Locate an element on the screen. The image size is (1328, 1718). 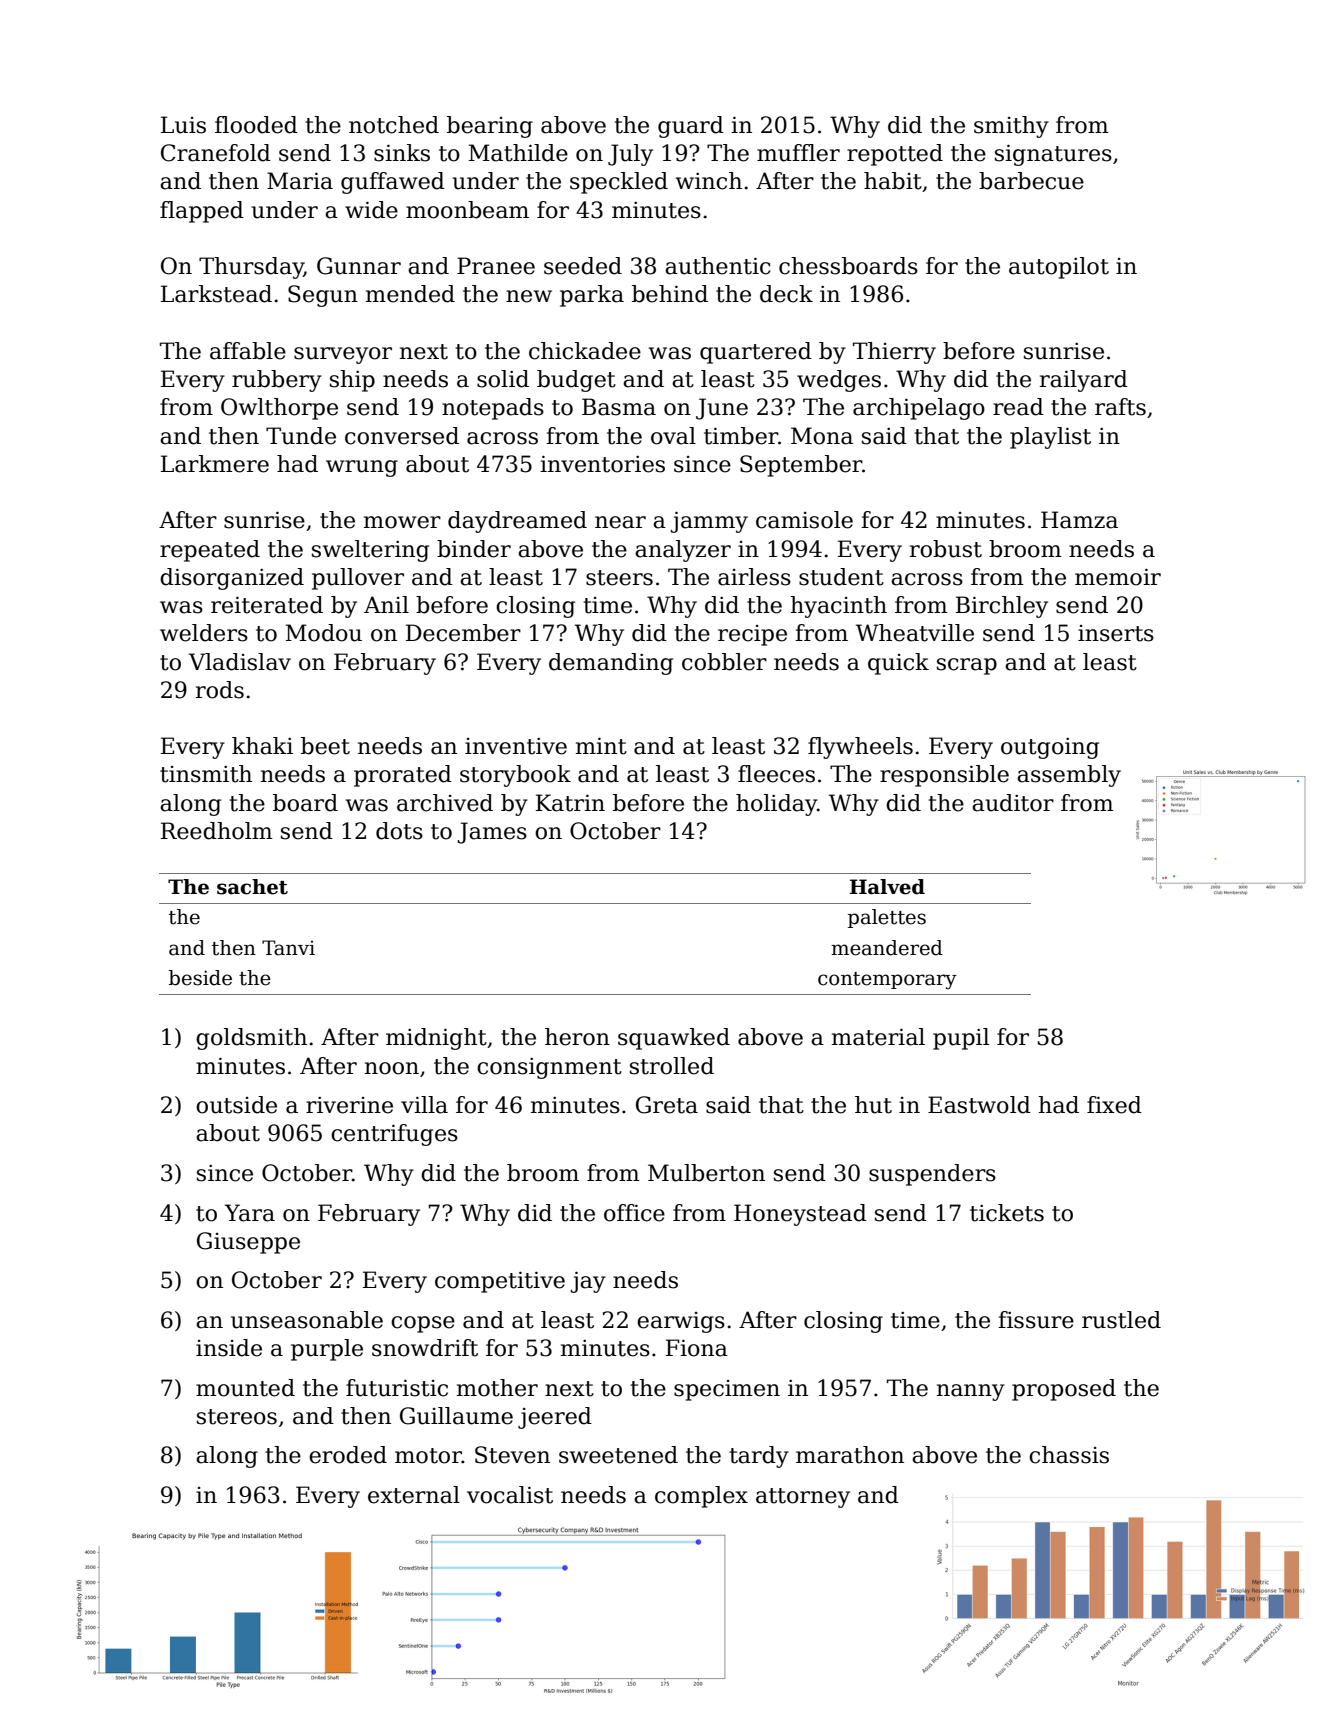
pupil is located at coordinates (961, 1039).
